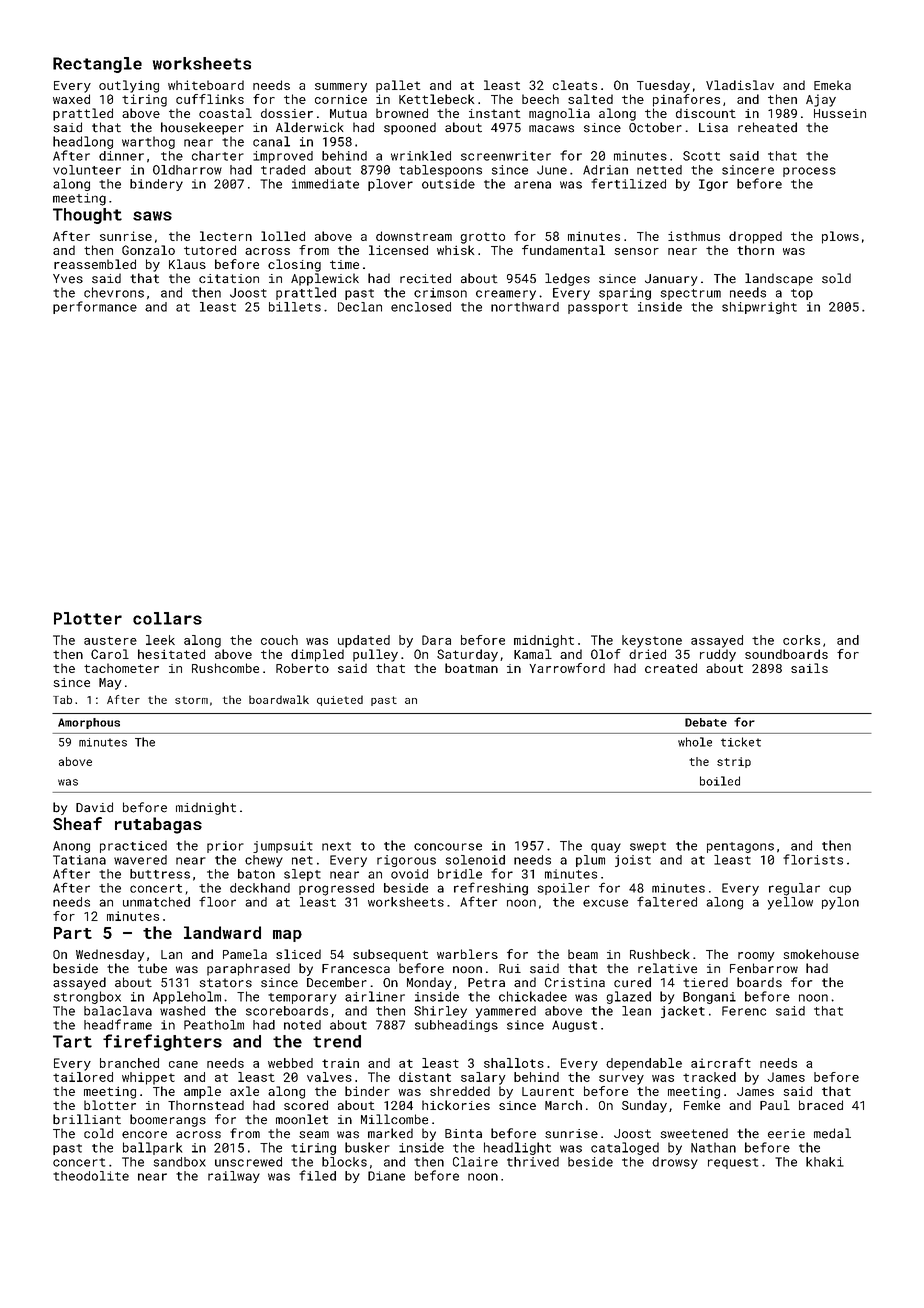 This page has height=1308, width=924. I want to click on Tuesday, so click(663, 86).
